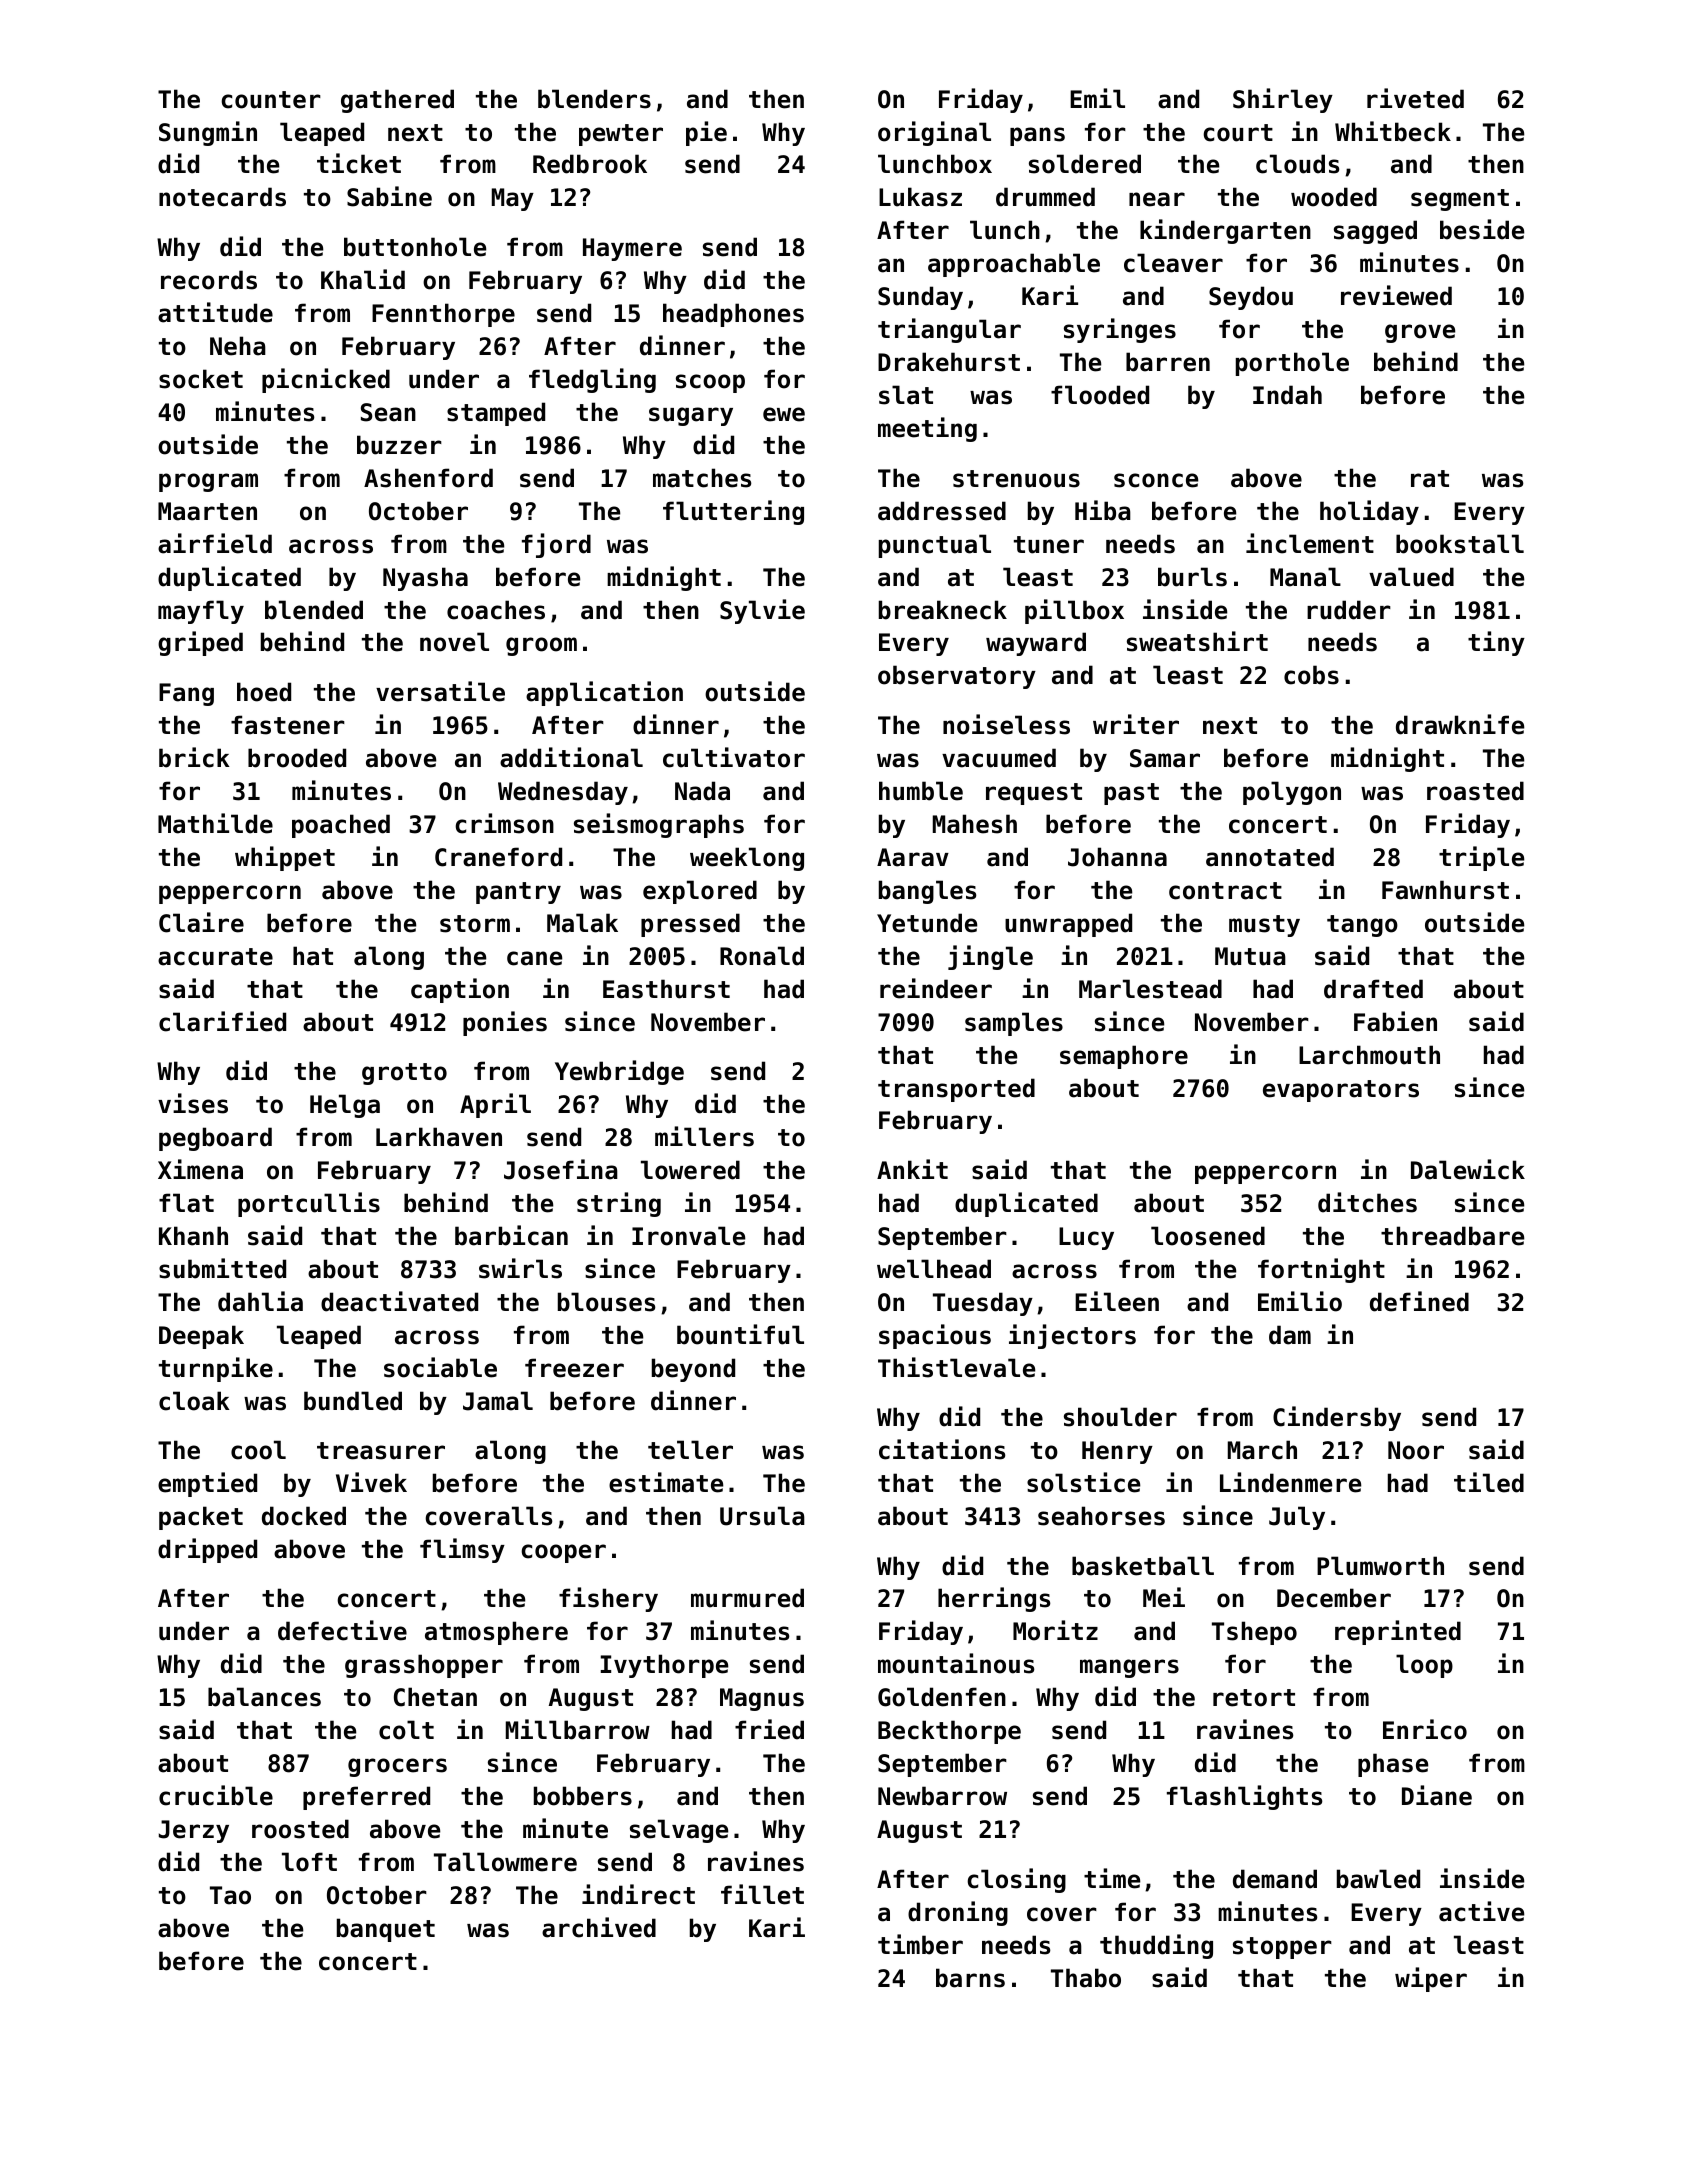  Describe the element at coordinates (927, 429) in the screenshot. I see `meeting` at that location.
